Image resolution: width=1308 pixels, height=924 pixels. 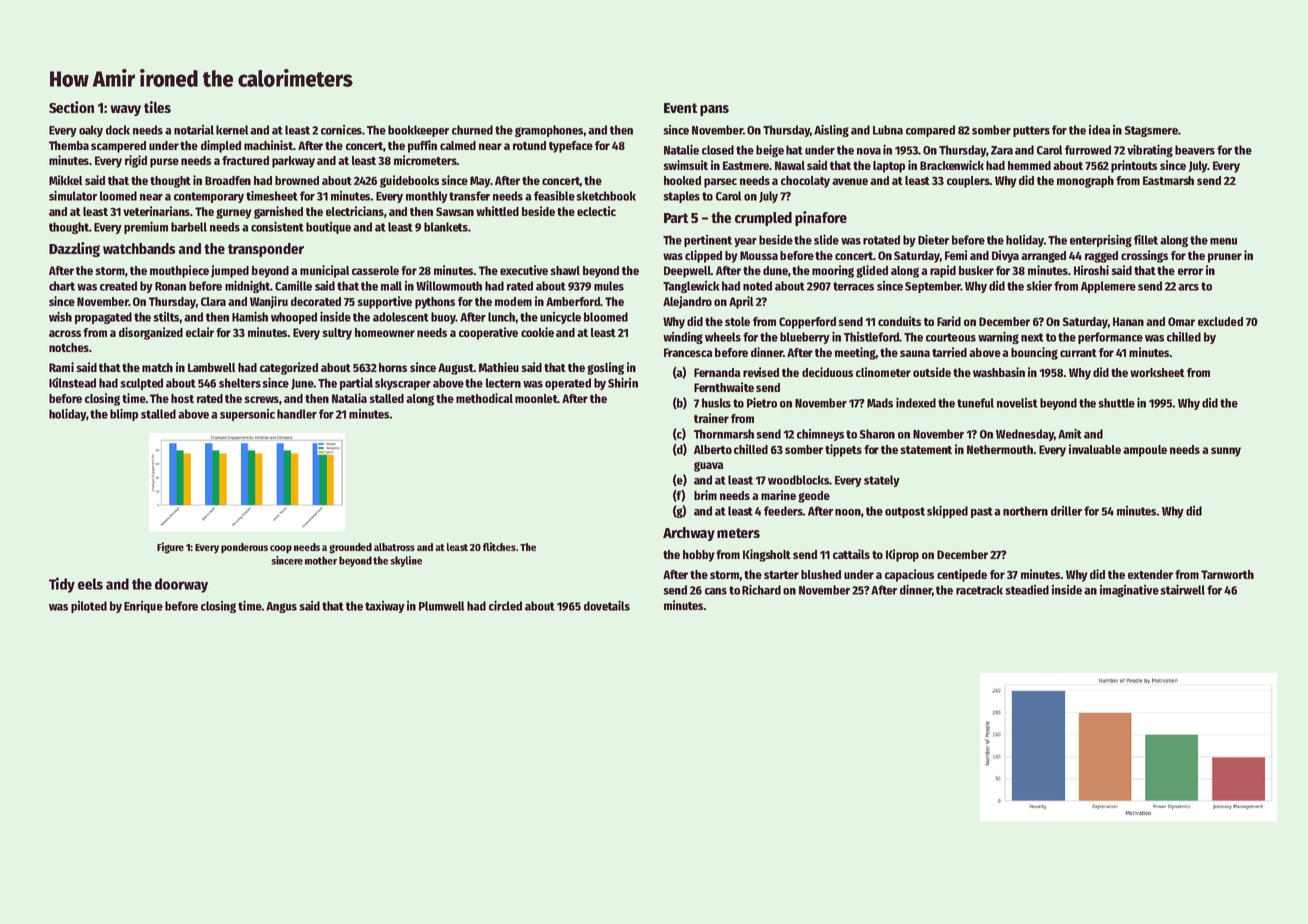 What do you see at coordinates (605, 368) in the document?
I see `gosling` at bounding box center [605, 368].
